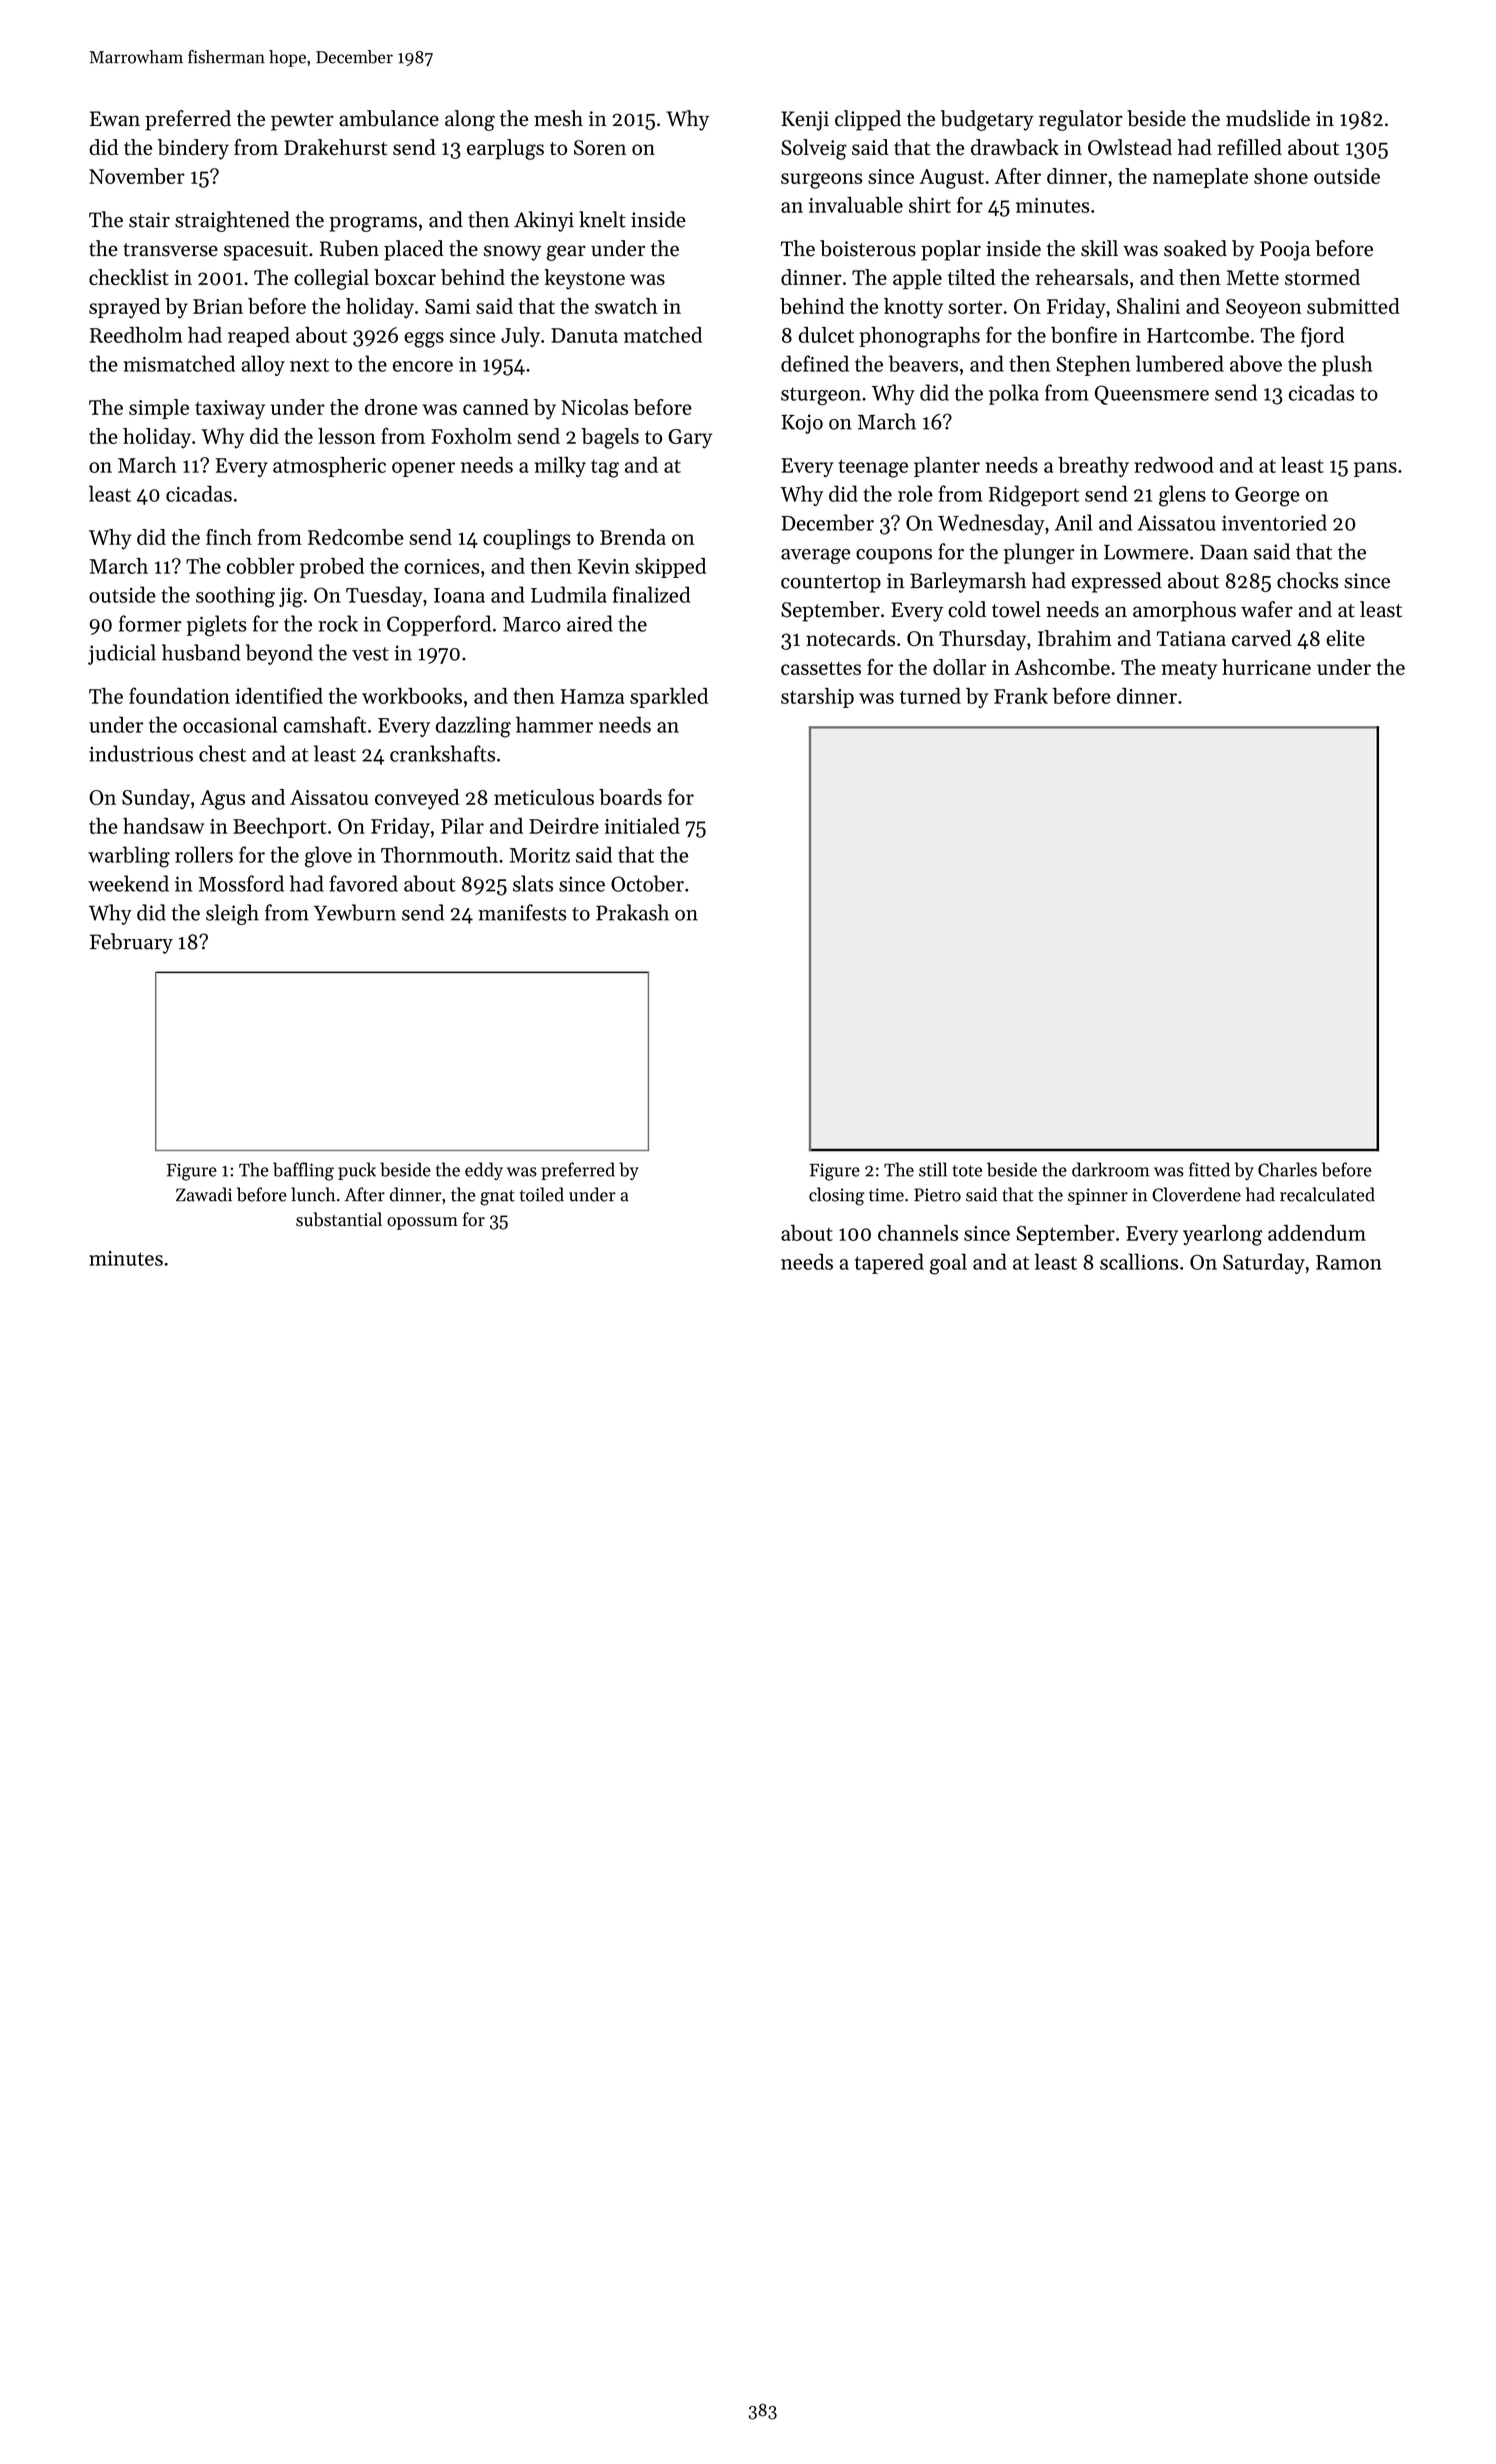 The width and height of the page is (1496, 2464). What do you see at coordinates (496, 407) in the page?
I see `canned` at bounding box center [496, 407].
